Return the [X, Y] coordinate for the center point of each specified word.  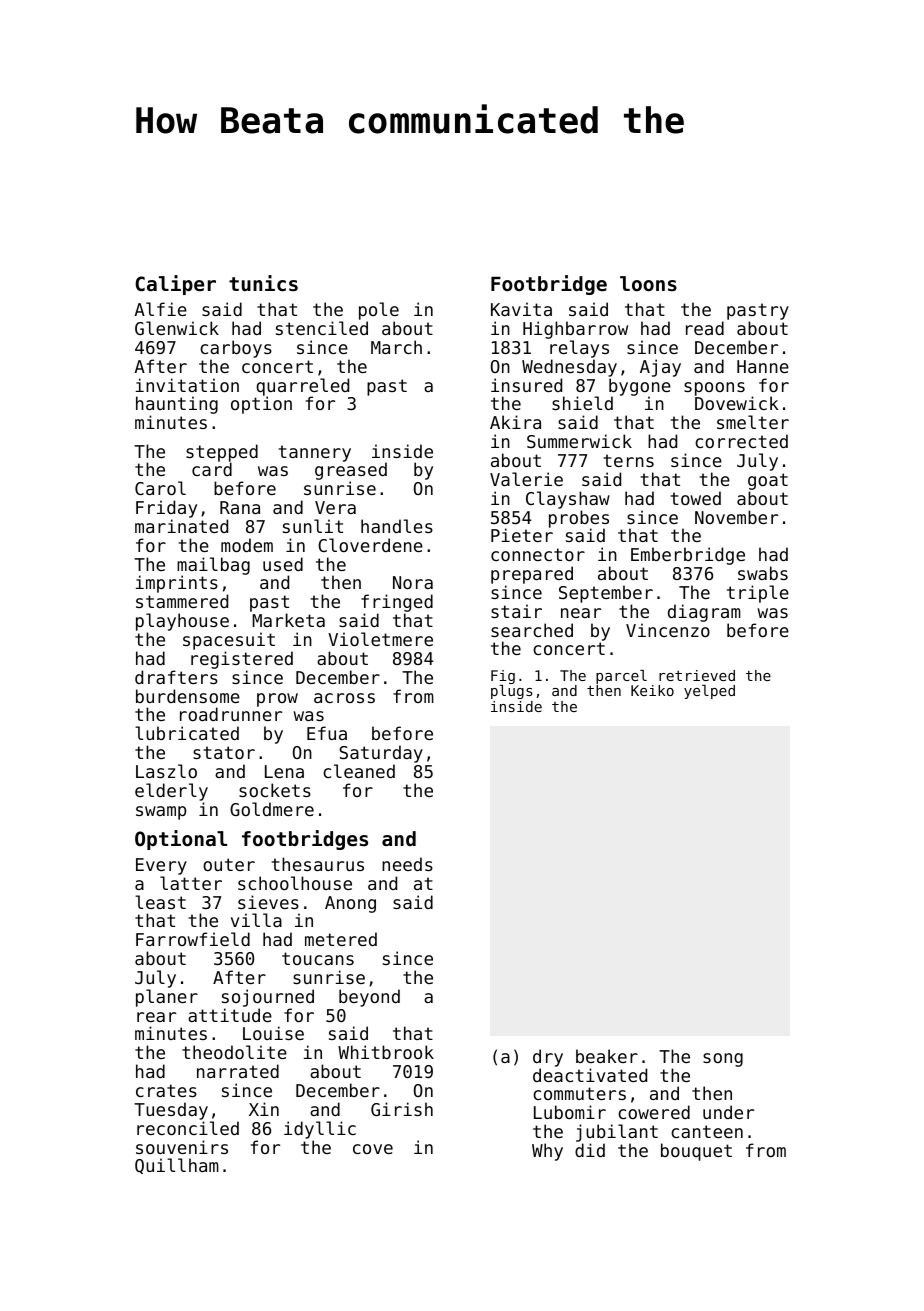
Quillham [177, 1166]
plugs [512, 692]
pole [379, 311]
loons [648, 284]
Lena [284, 771]
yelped [709, 692]
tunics [263, 283]
